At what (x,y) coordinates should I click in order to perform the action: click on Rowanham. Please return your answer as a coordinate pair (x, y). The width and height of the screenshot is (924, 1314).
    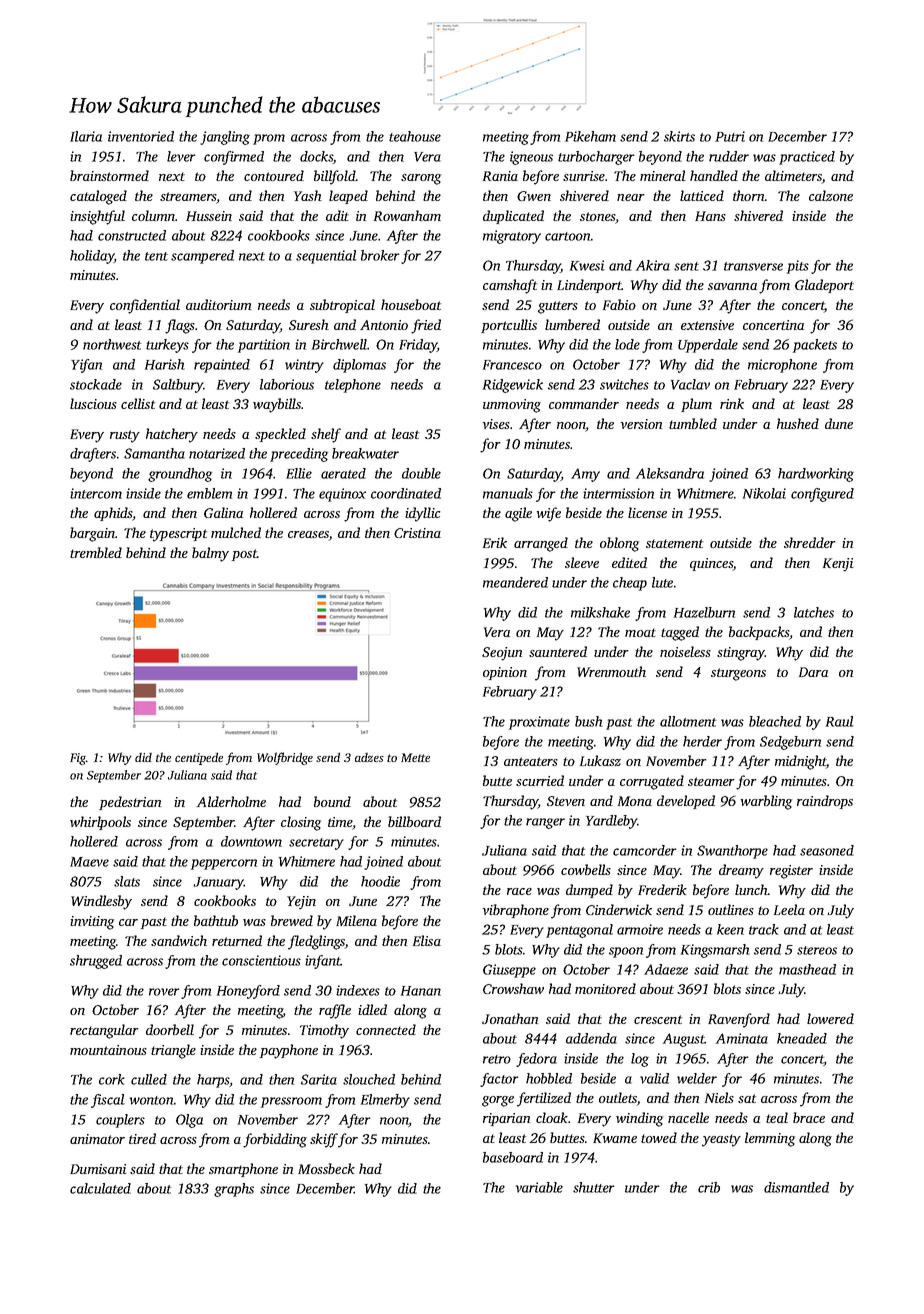
    Looking at the image, I should click on (407, 215).
